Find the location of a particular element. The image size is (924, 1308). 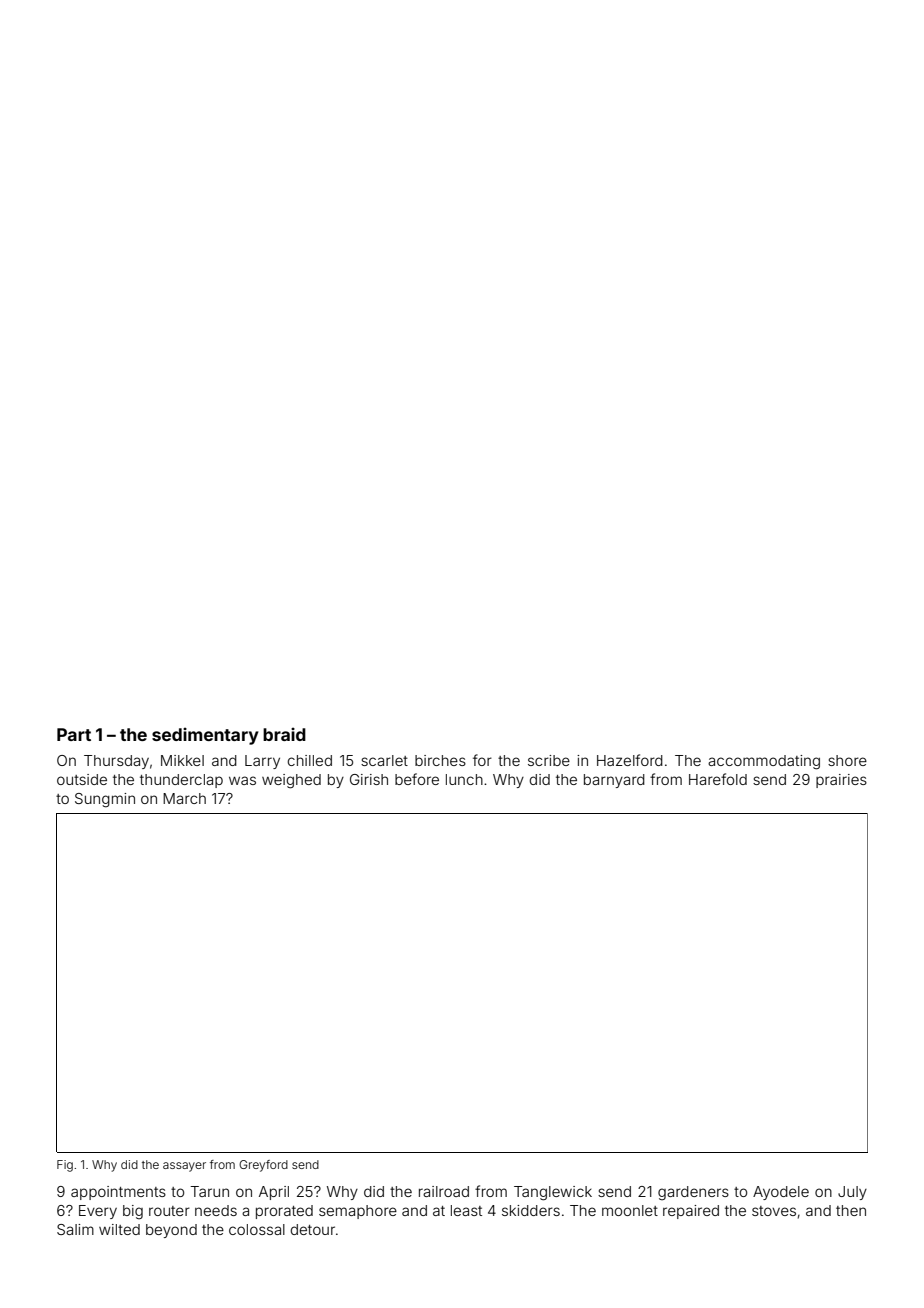

prairies is located at coordinates (841, 781).
